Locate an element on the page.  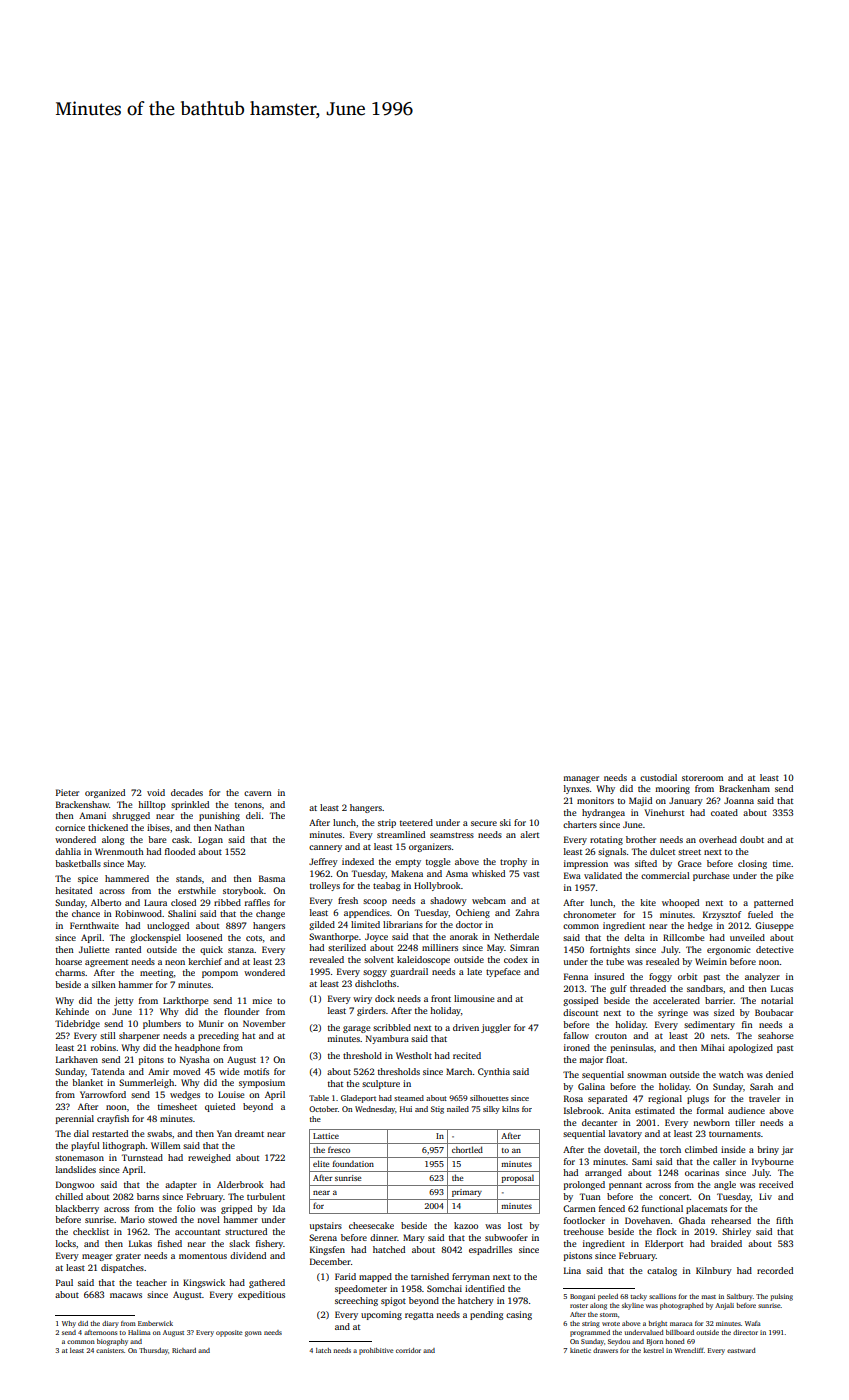
preceding is located at coordinates (218, 1036).
